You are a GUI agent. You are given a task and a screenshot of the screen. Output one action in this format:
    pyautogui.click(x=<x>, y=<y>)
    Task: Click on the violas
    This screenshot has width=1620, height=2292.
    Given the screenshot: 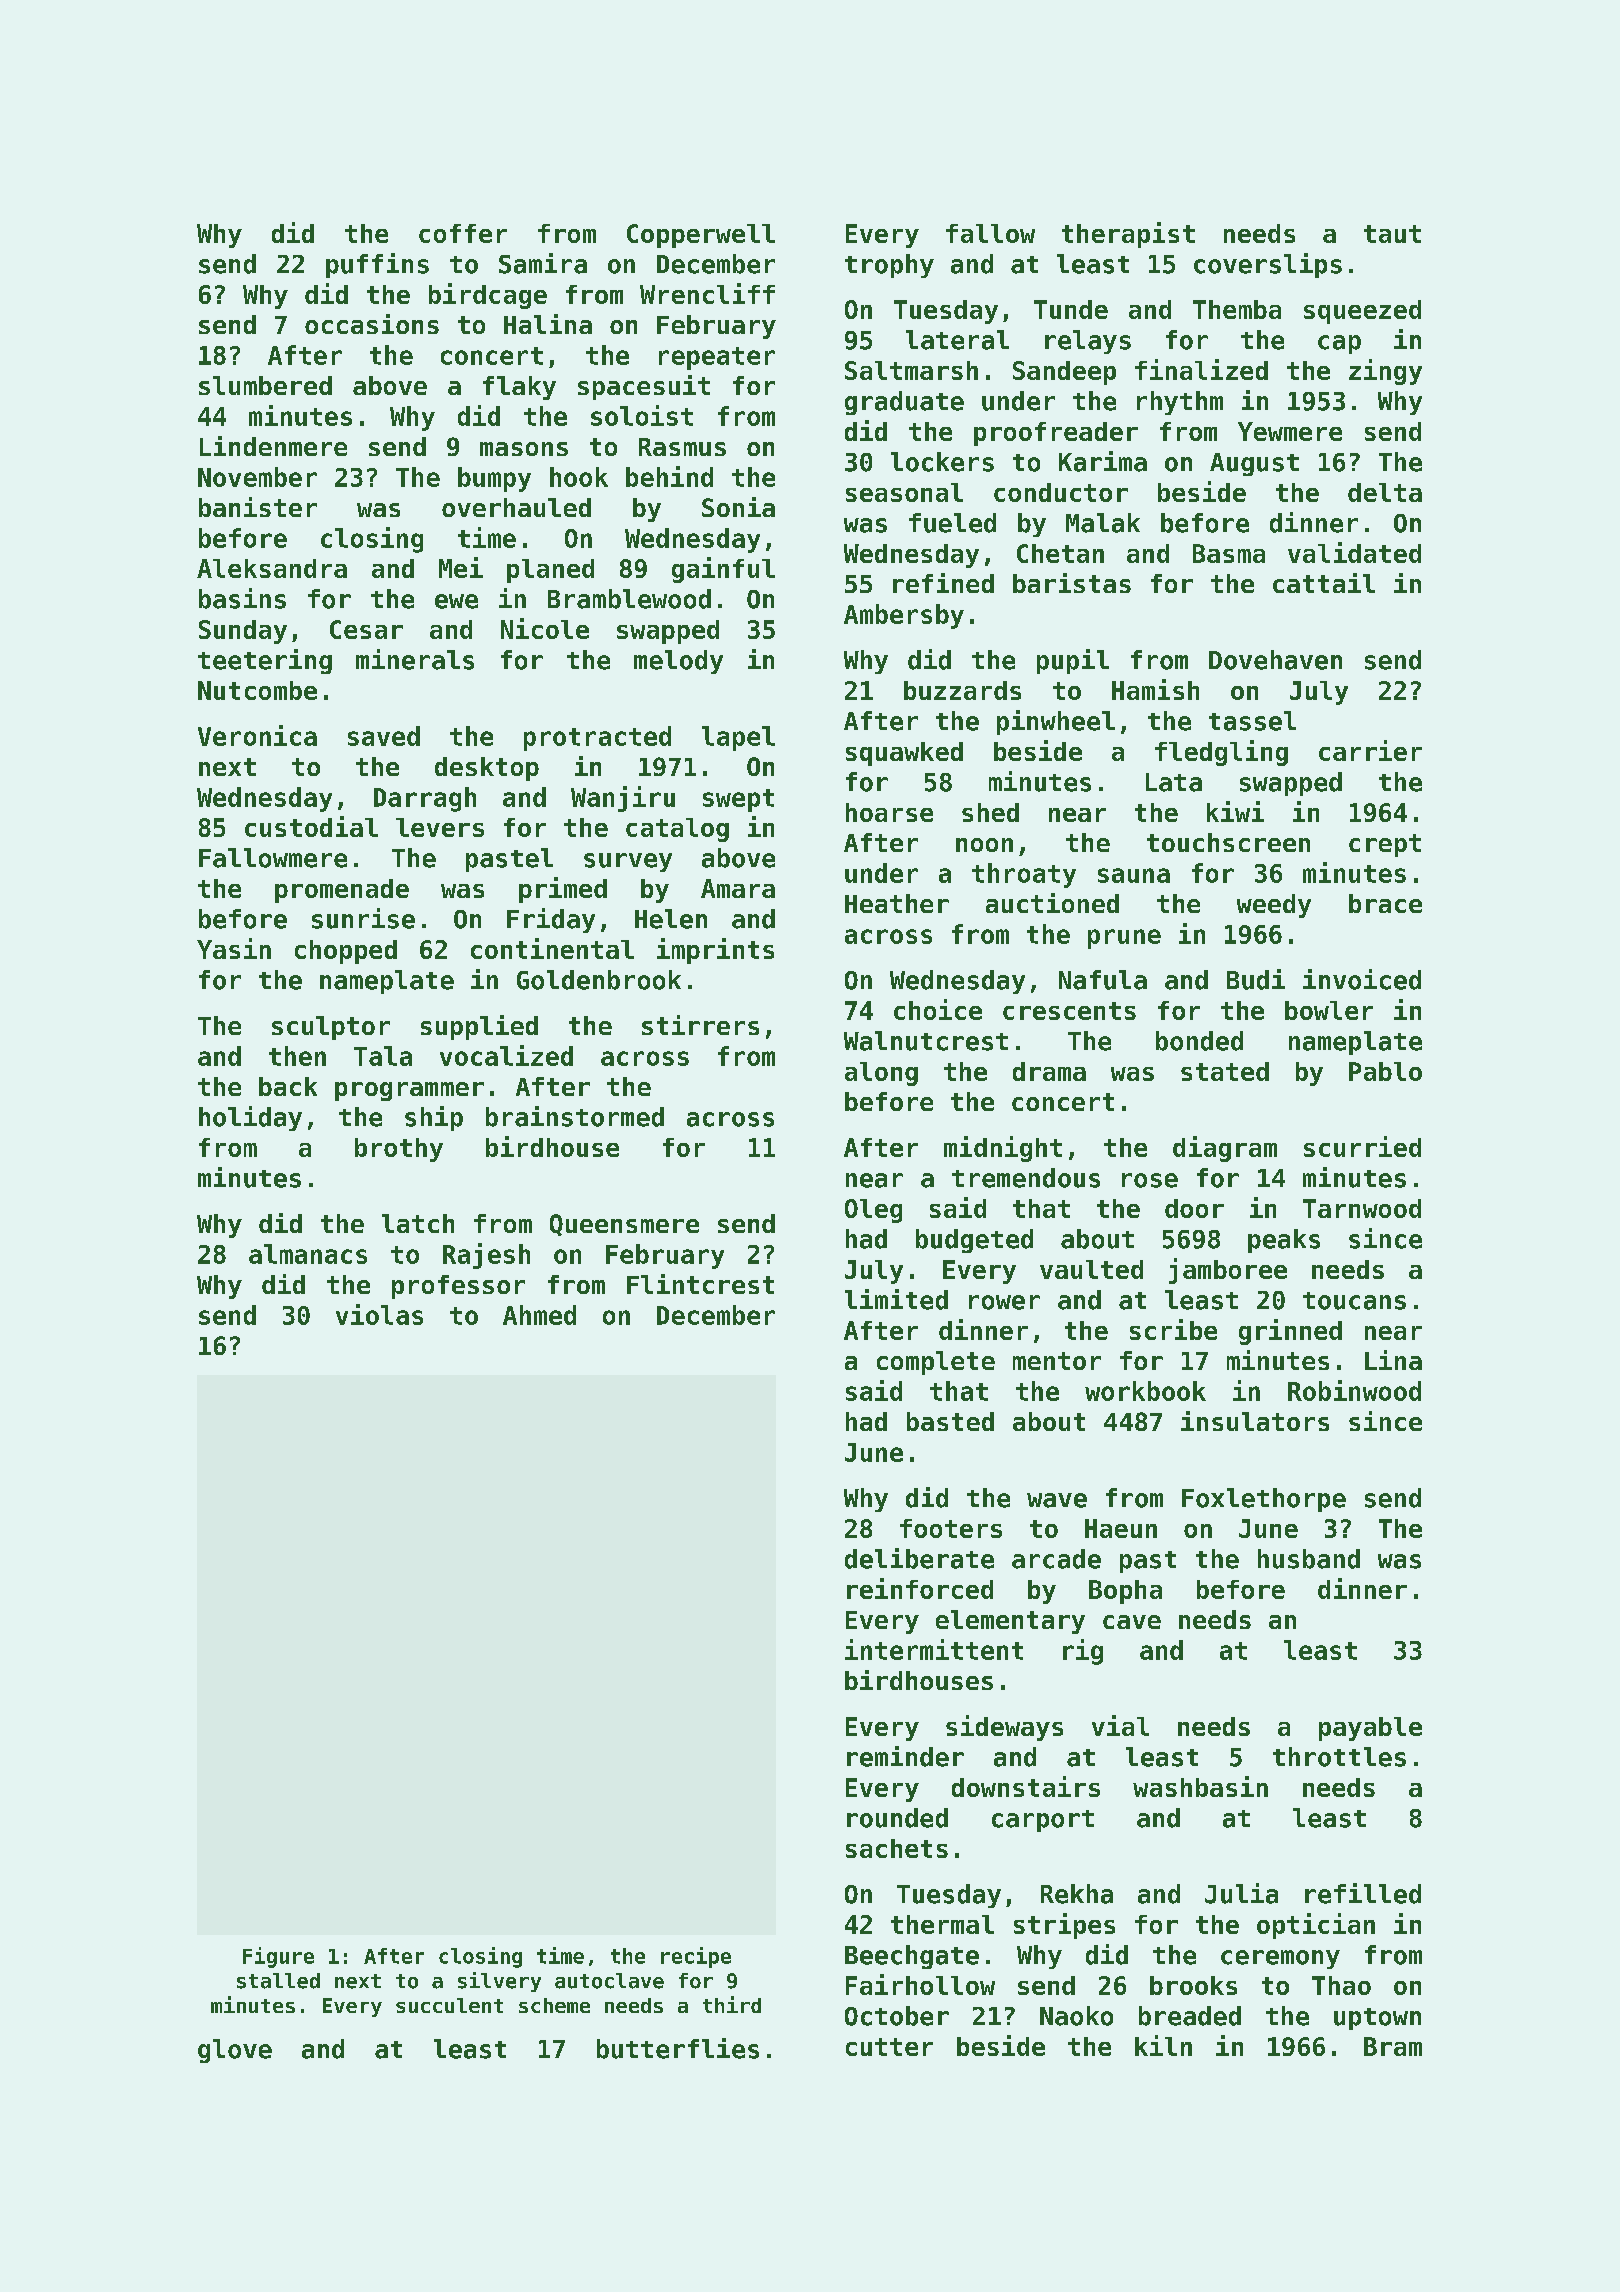 What is the action you would take?
    pyautogui.click(x=379, y=1314)
